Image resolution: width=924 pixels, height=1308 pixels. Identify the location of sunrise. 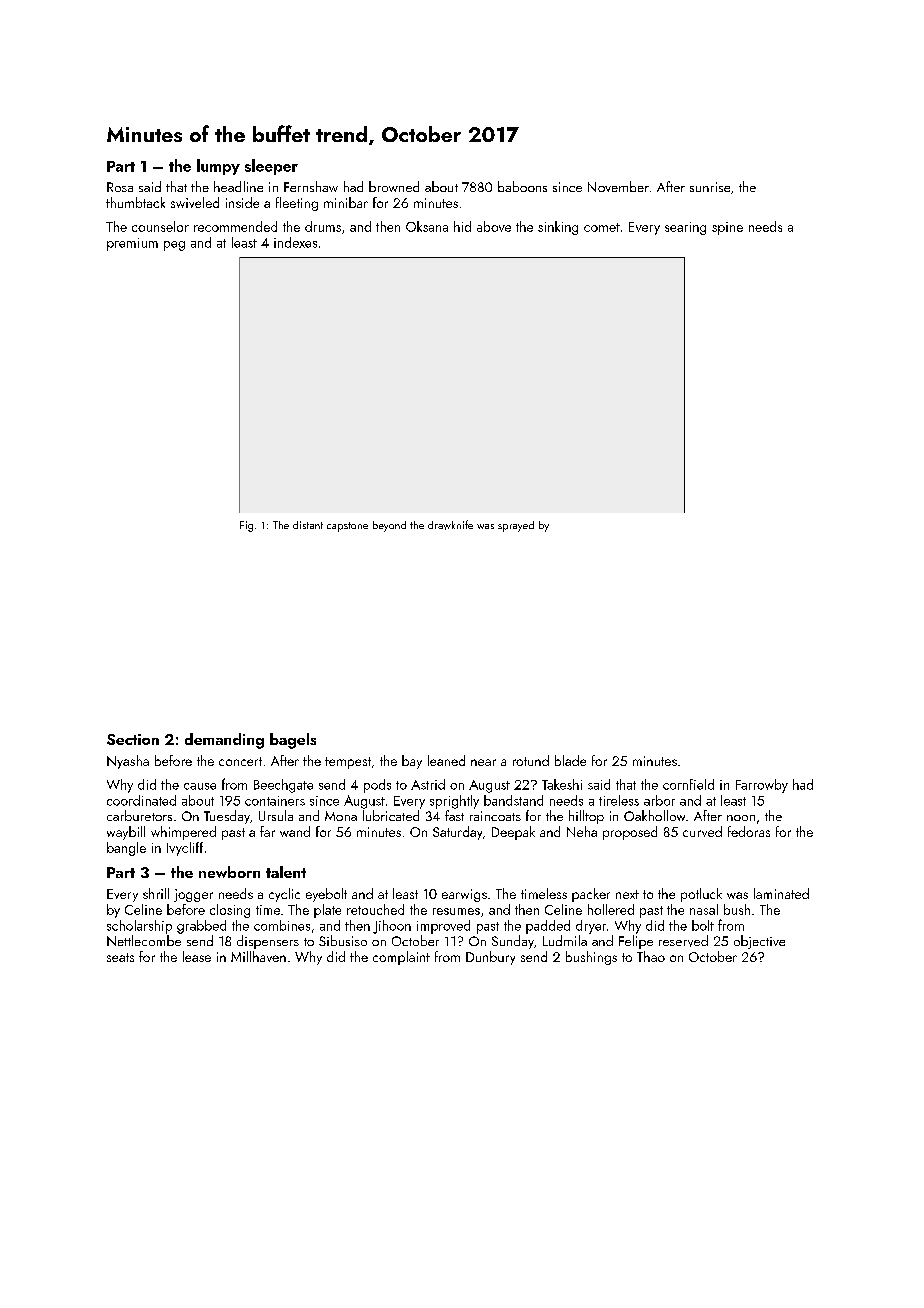
(710, 187).
